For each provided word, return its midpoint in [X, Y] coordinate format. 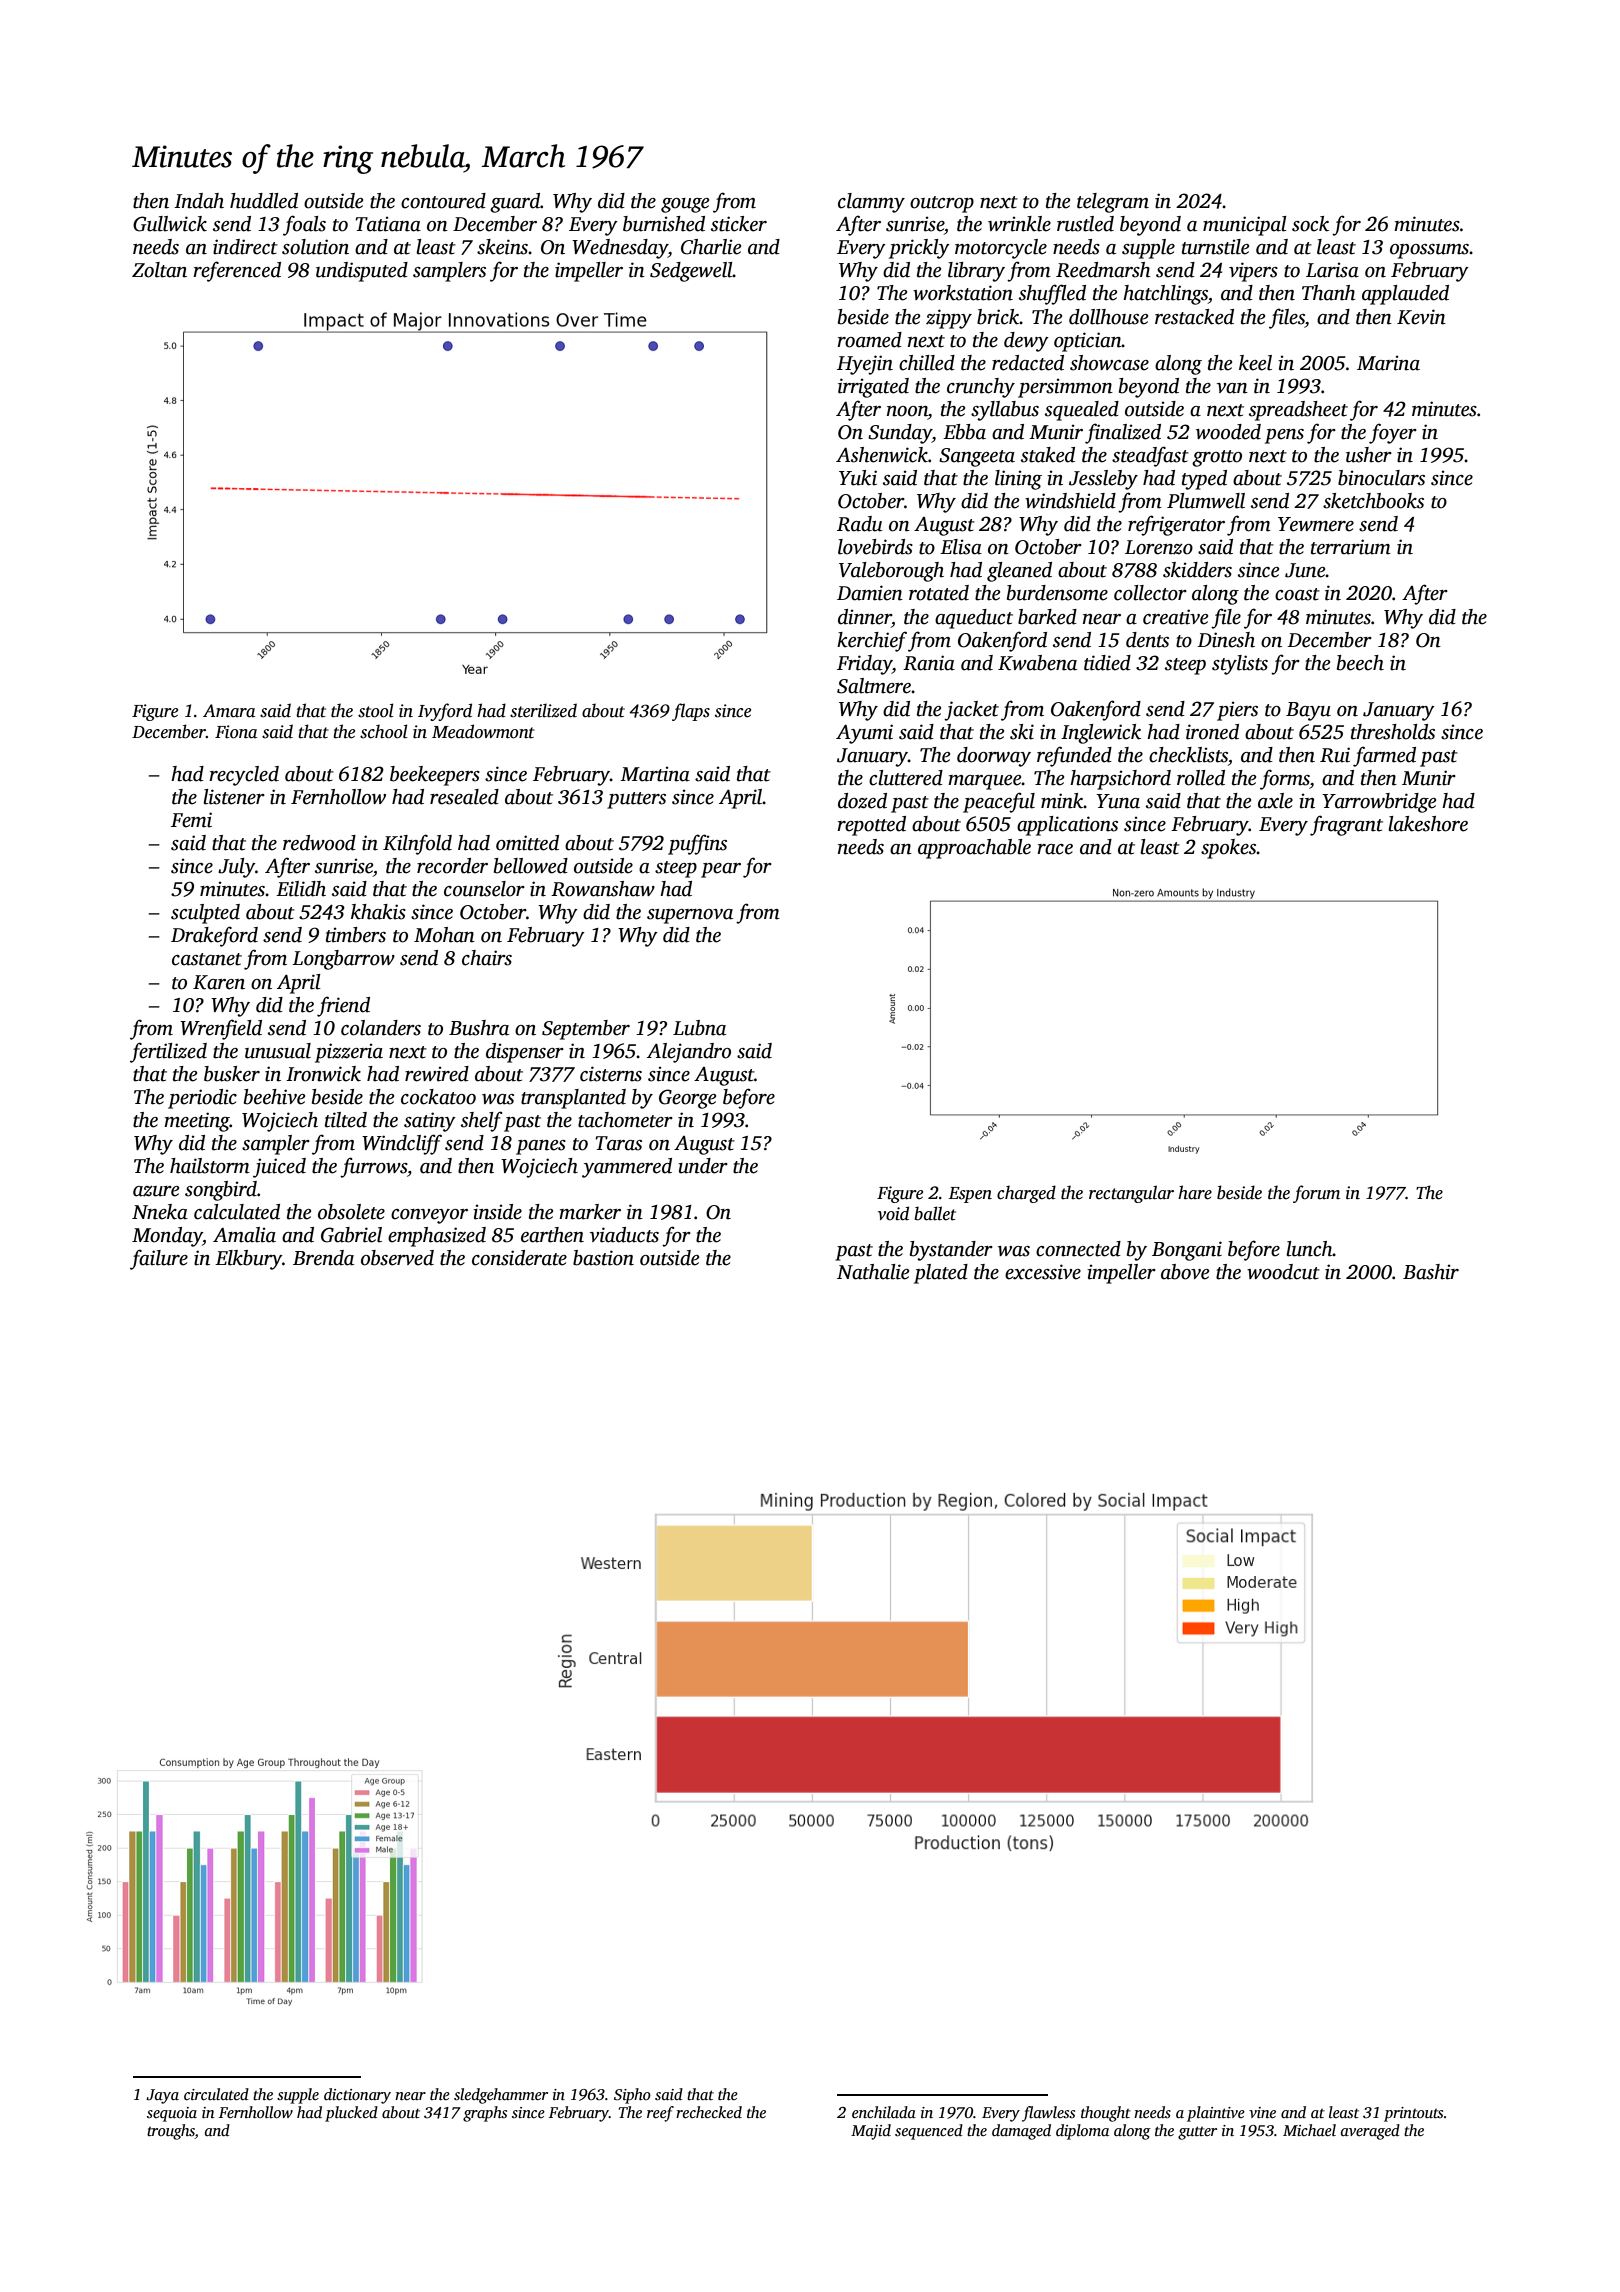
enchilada [884, 2112]
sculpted [205, 914]
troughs [171, 2132]
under [703, 1166]
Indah [199, 201]
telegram [1113, 203]
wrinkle [1019, 224]
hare [1195, 1192]
